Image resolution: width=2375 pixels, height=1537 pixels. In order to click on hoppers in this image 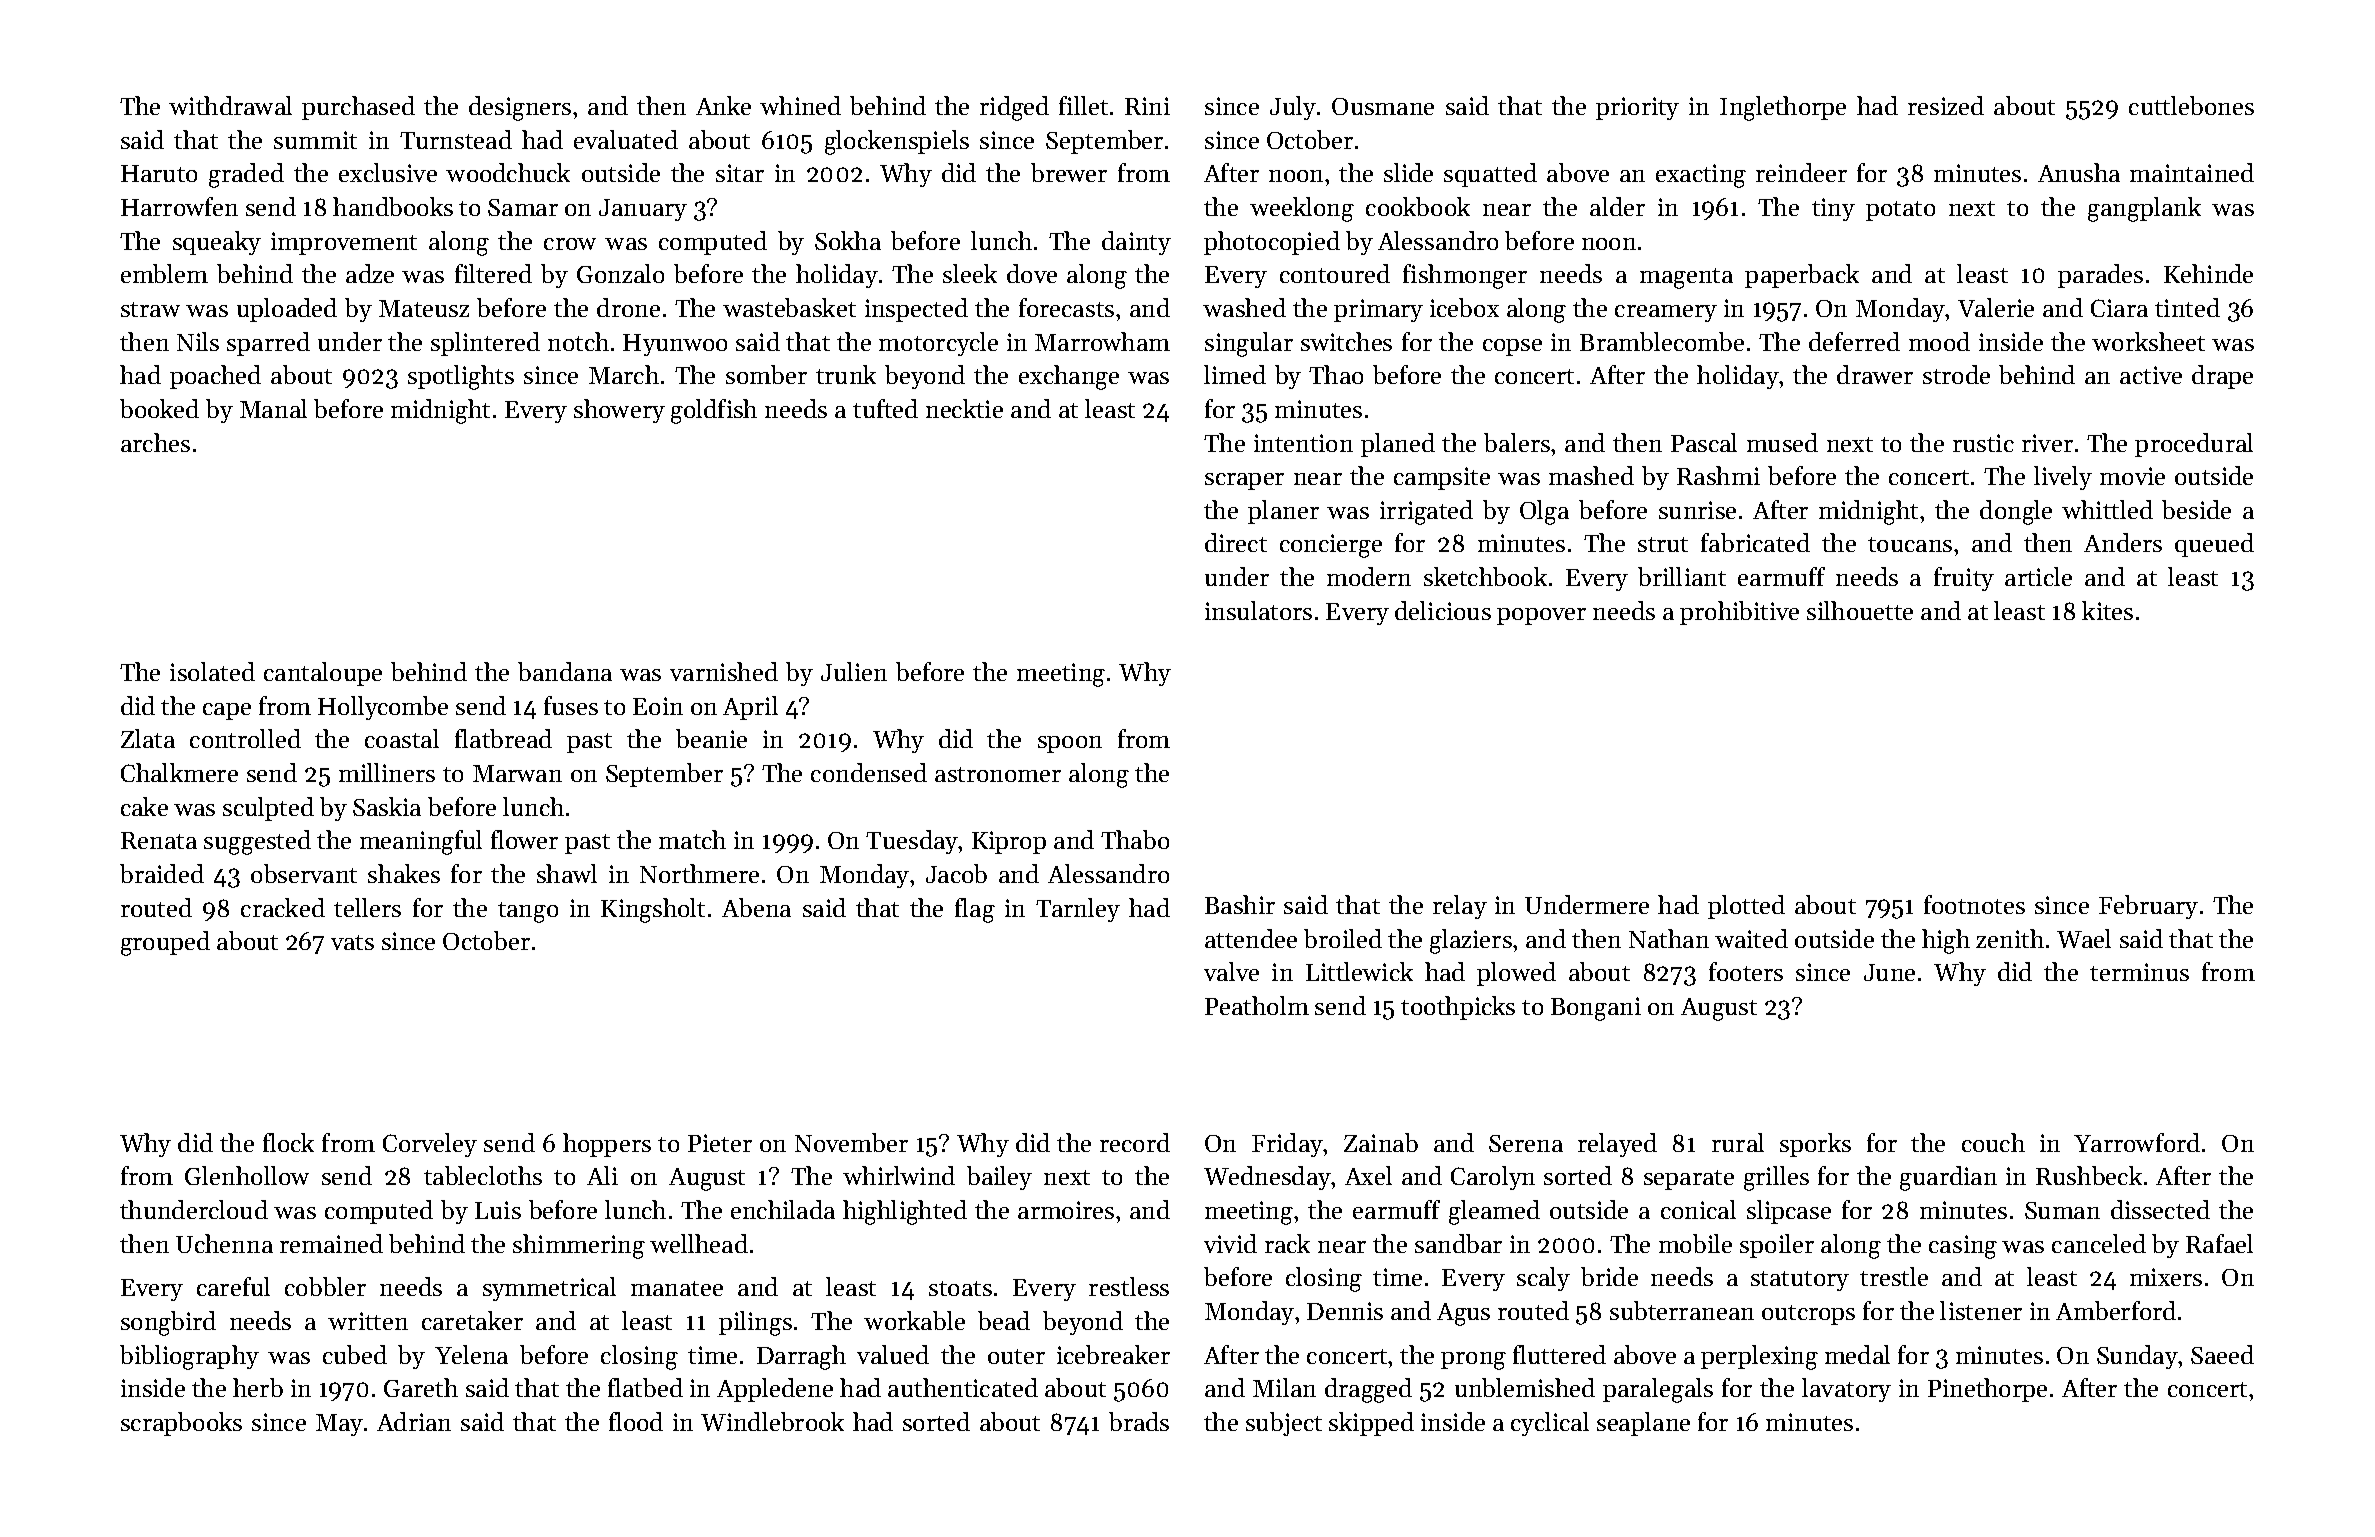, I will do `click(607, 1145)`.
